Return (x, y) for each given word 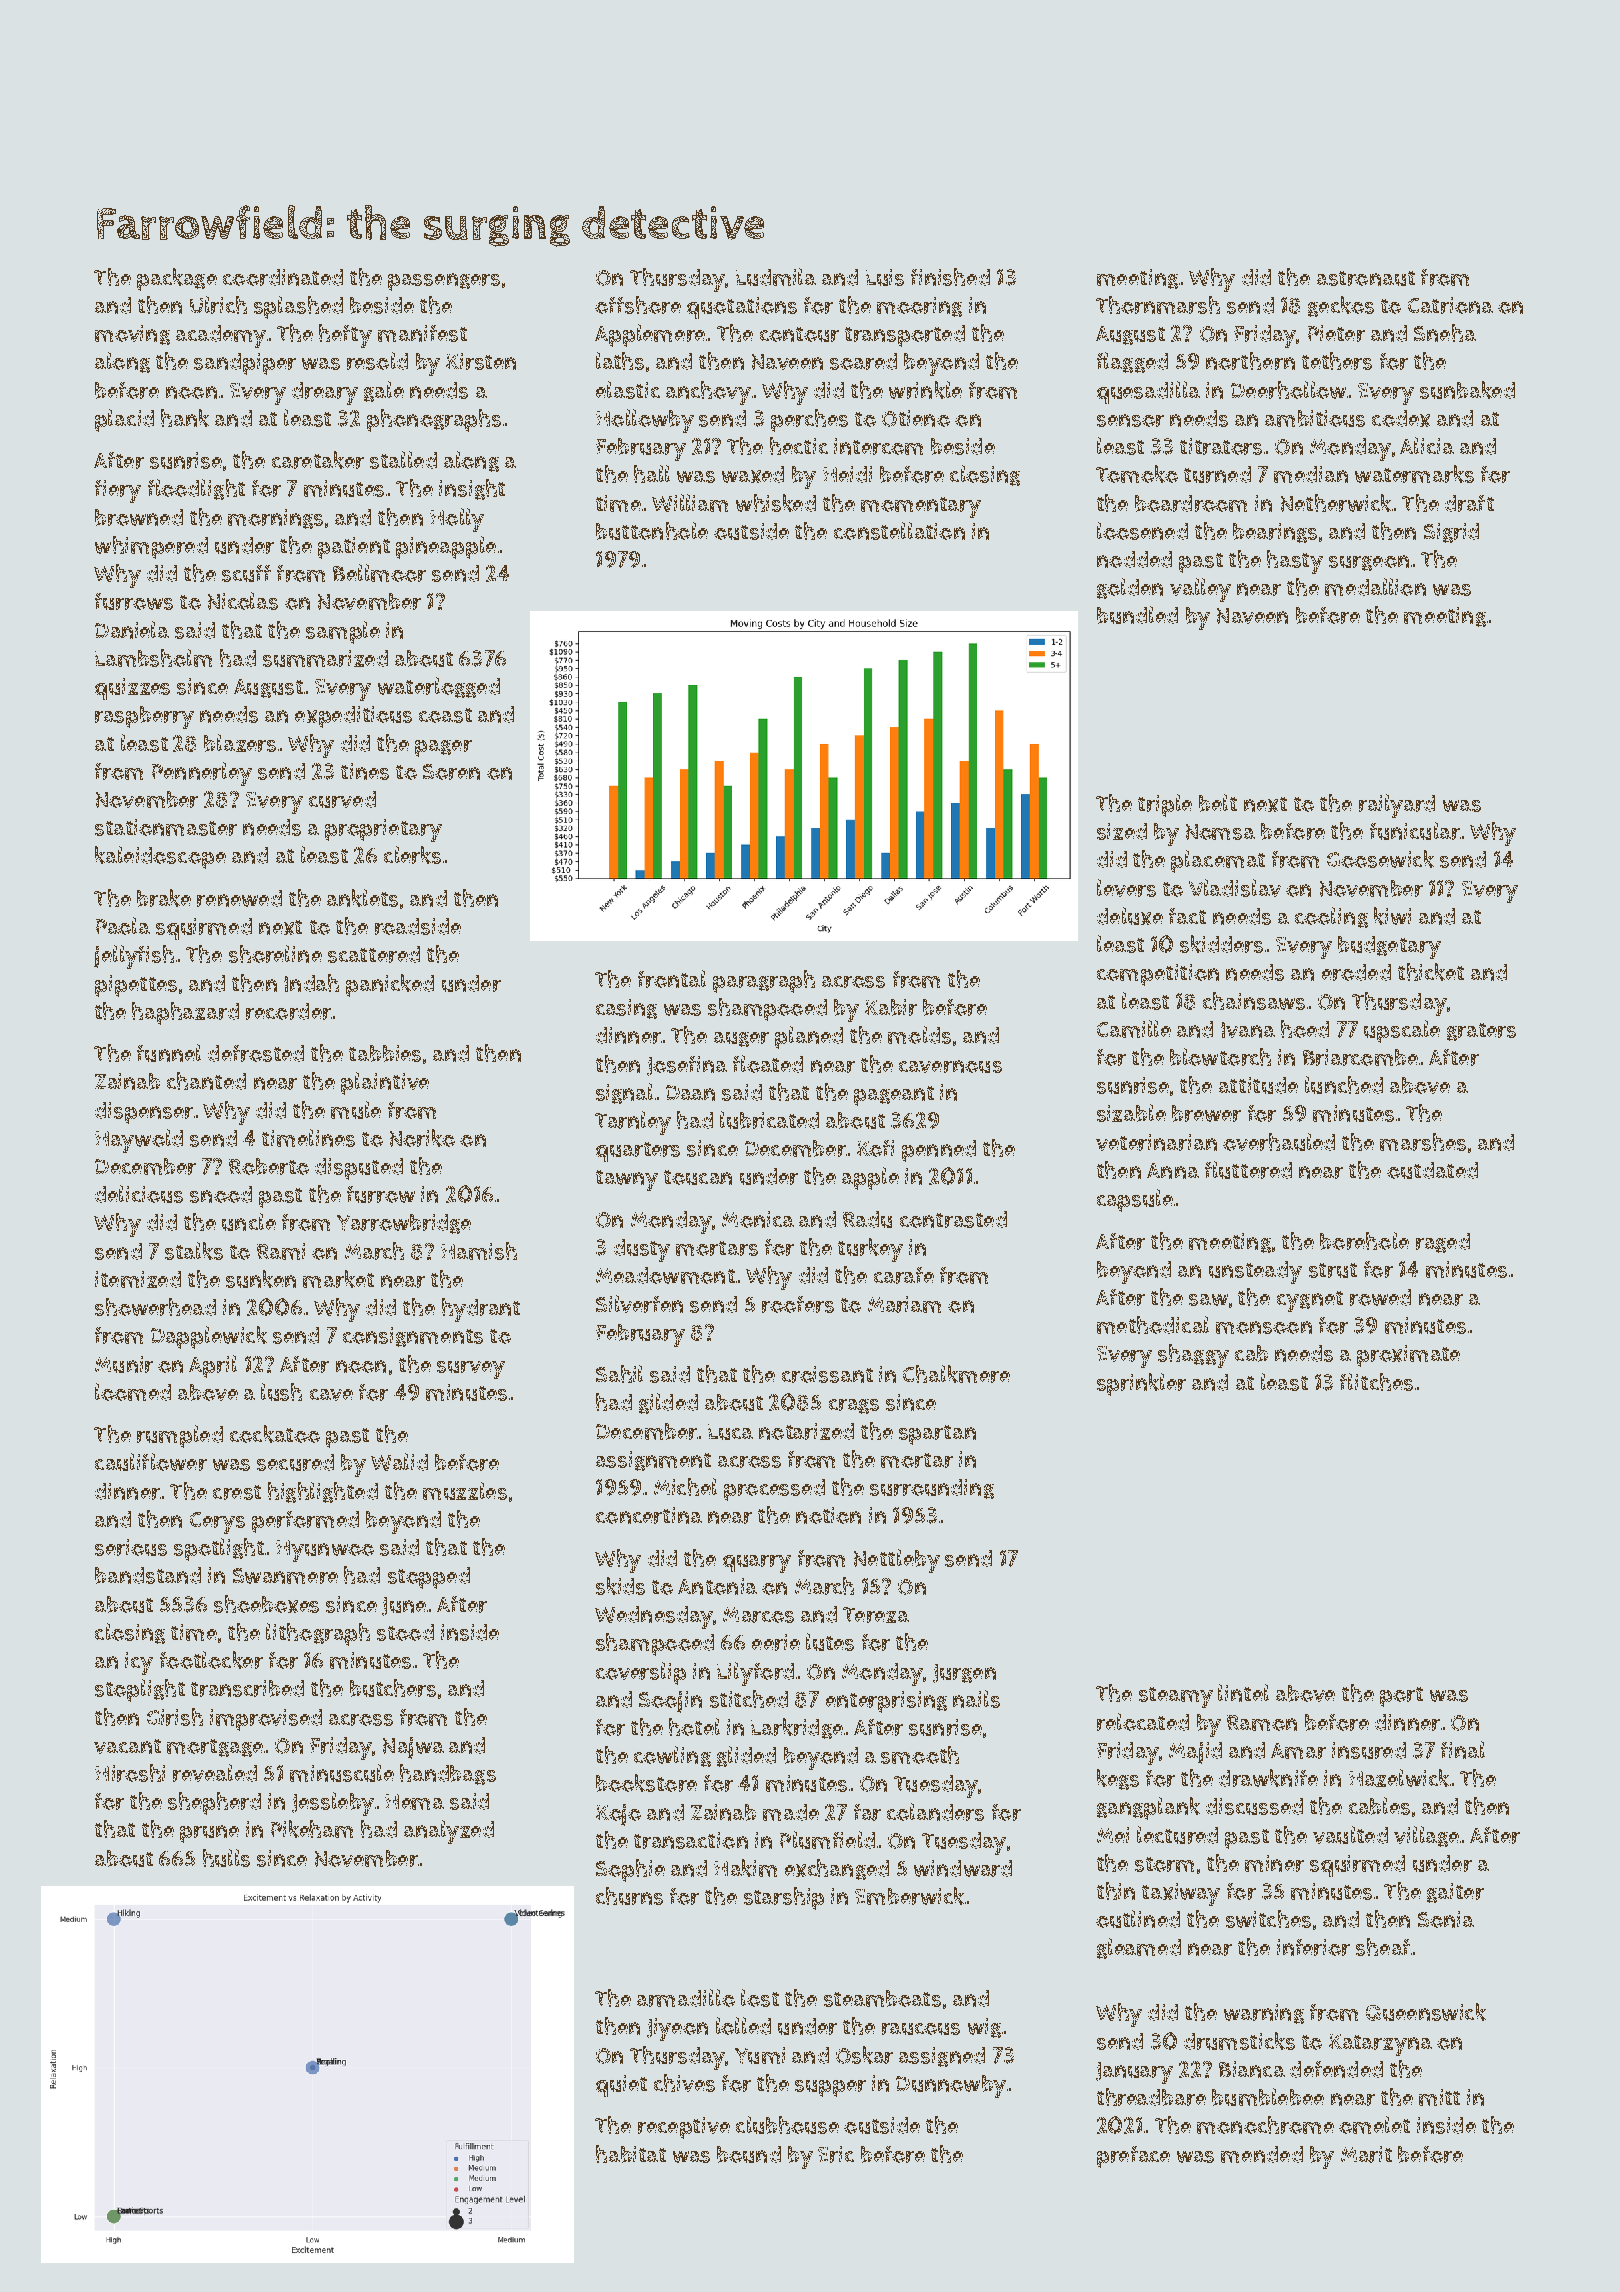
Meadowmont (665, 1275)
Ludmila (776, 277)
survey (471, 1370)
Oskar (864, 2055)
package (177, 279)
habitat (631, 2154)
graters (1481, 1032)
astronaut (1366, 278)
